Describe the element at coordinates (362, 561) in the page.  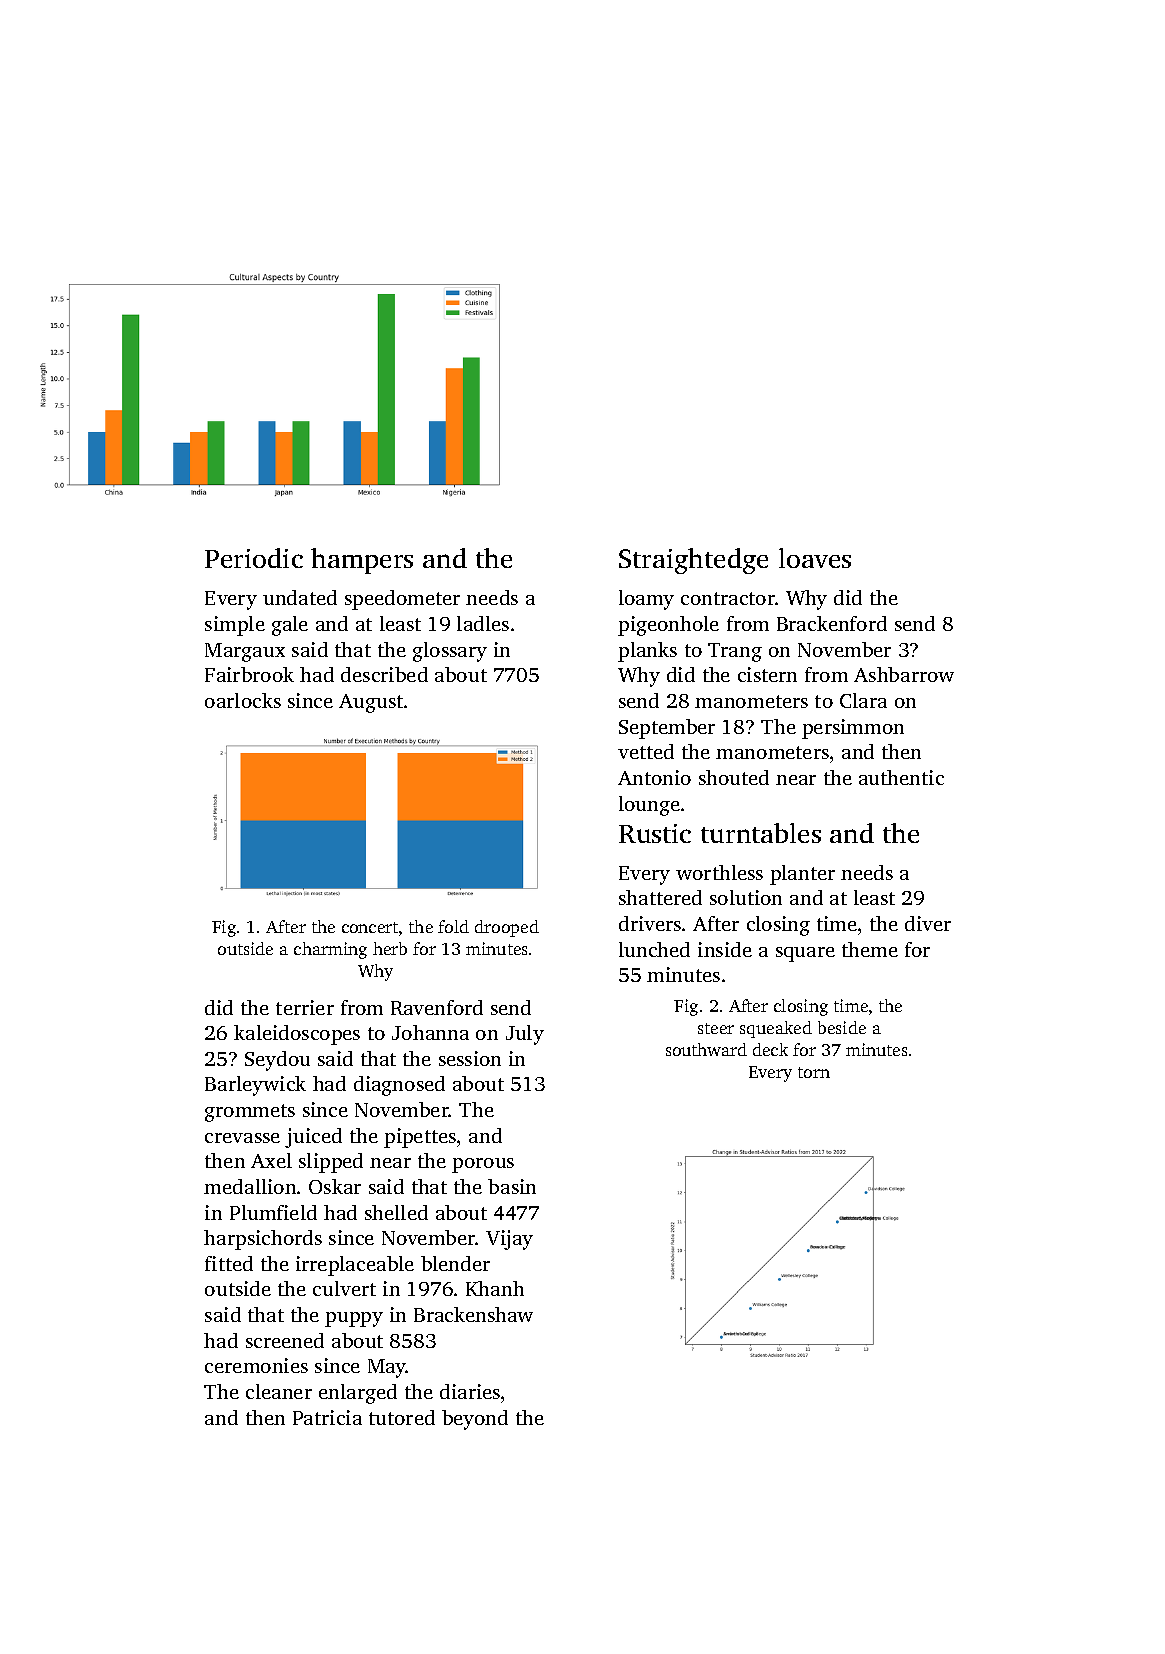
I see `hampers` at that location.
